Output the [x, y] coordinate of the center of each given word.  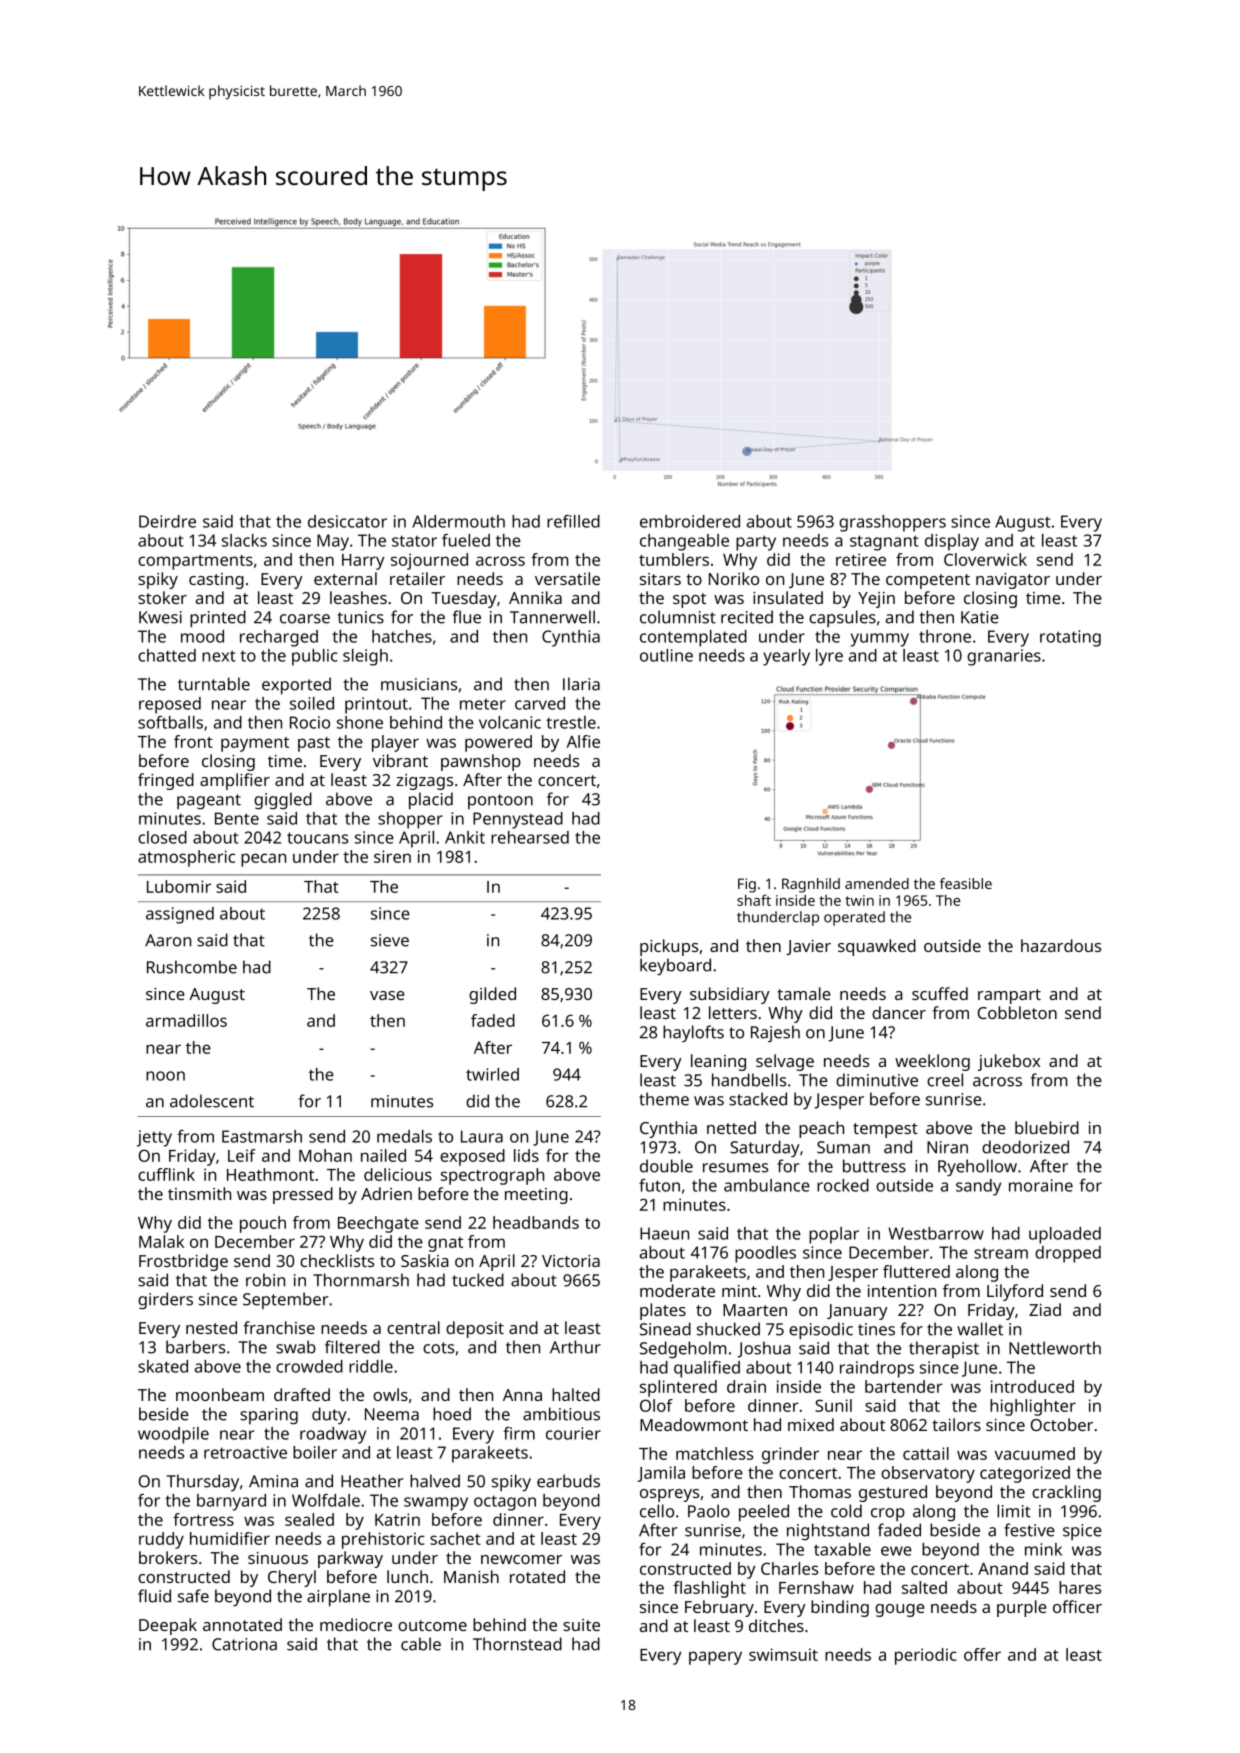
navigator [1013, 581]
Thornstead [517, 1644]
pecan [263, 860]
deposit [475, 1329]
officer [1077, 1606]
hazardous [1061, 945]
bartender [904, 1386]
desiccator [347, 521]
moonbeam [220, 1394]
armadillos [186, 1020]
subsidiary [730, 995]
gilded [492, 995]
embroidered [690, 521]
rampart [1009, 996]
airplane [338, 1597]
